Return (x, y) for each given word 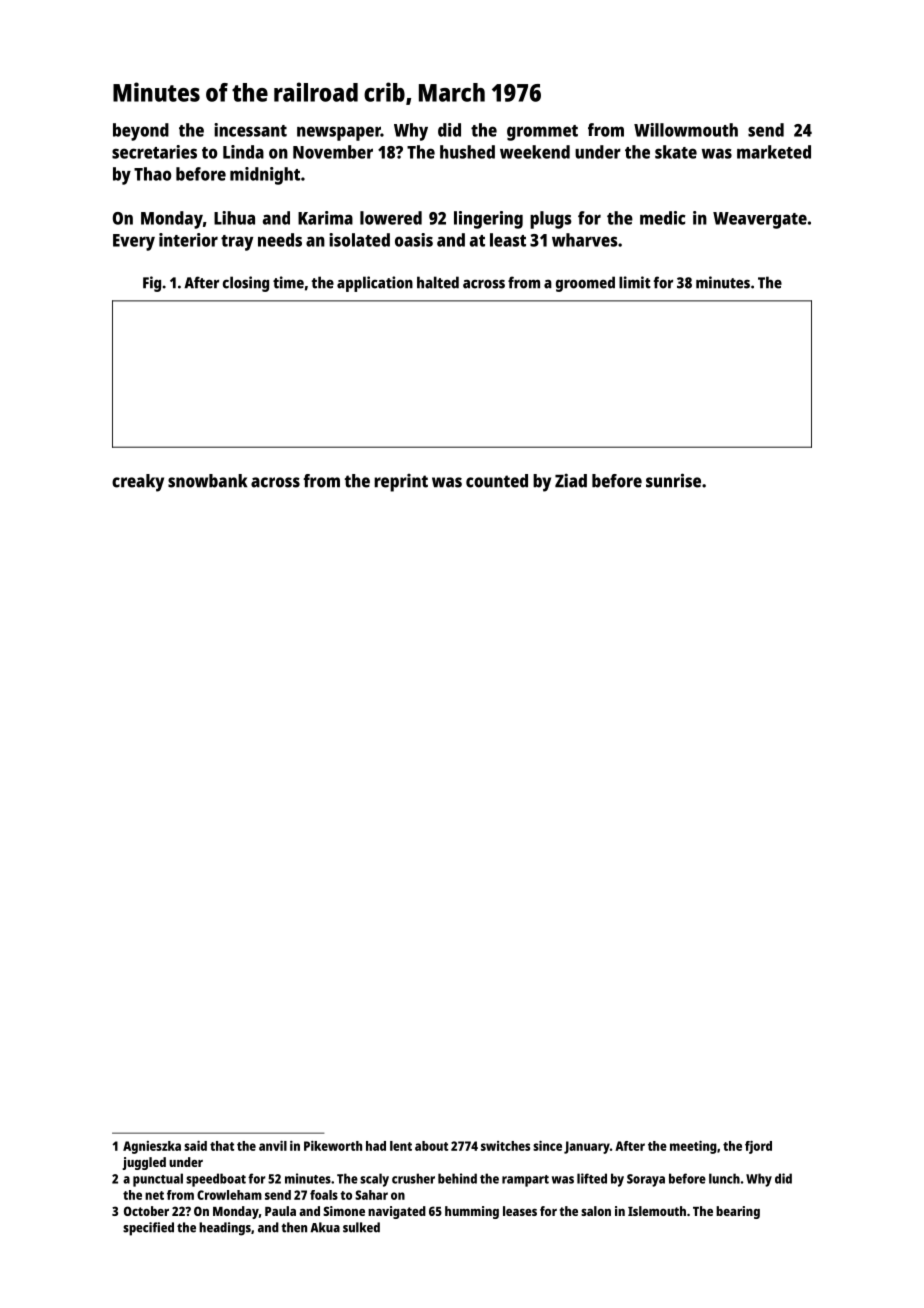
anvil (273, 1146)
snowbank (207, 481)
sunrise (673, 480)
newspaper (339, 133)
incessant (250, 130)
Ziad (571, 480)
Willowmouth (686, 130)
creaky (138, 483)
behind (457, 1178)
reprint (401, 483)
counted (497, 481)
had (376, 1146)
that (222, 1146)
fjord (758, 1147)
